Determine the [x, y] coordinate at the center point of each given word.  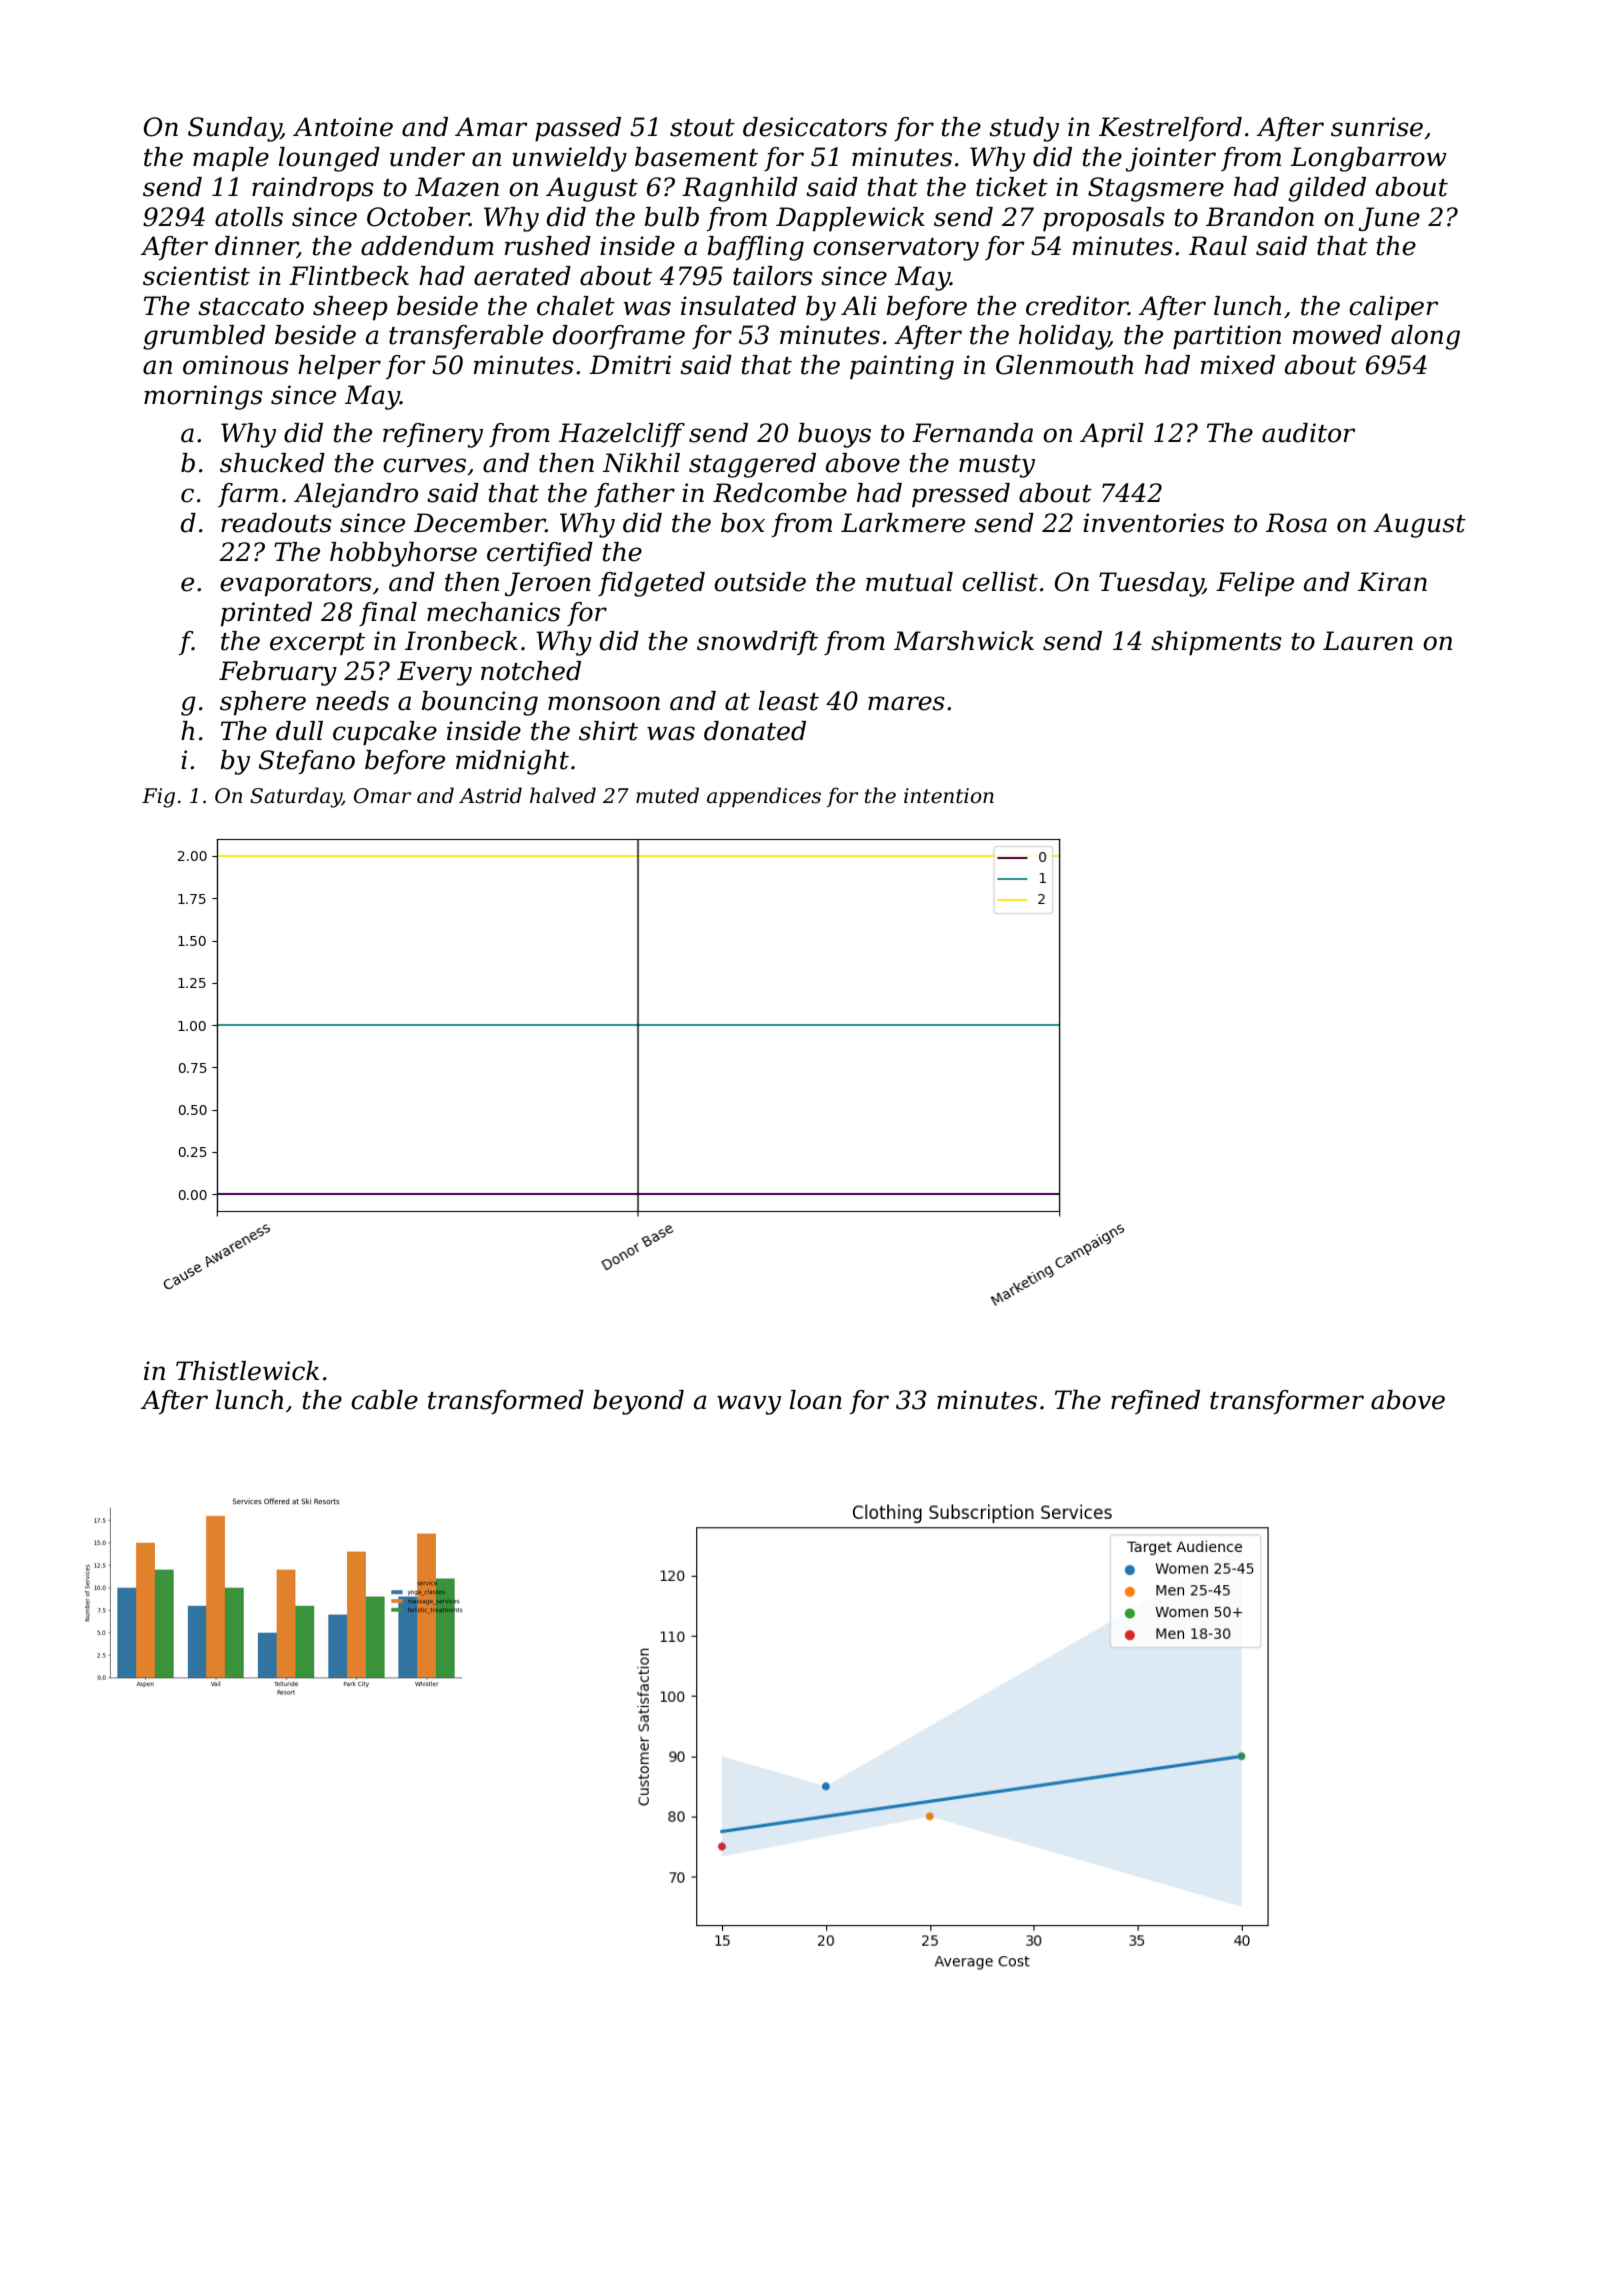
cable [384, 1400]
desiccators [815, 127]
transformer [1287, 1402]
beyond [638, 1402]
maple [231, 159]
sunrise [1377, 127]
